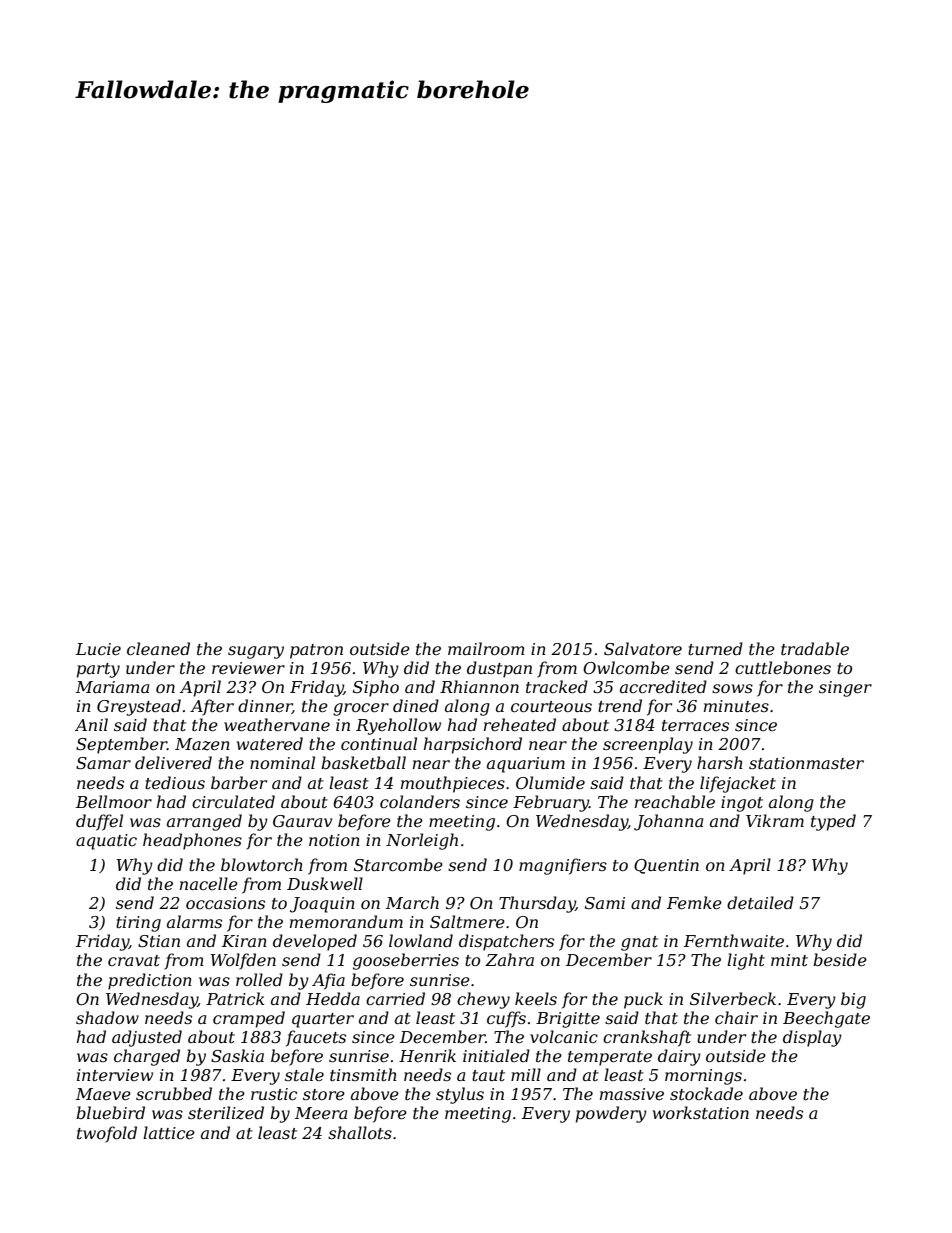 This screenshot has height=1233, width=952. I want to click on aquatic, so click(106, 842).
